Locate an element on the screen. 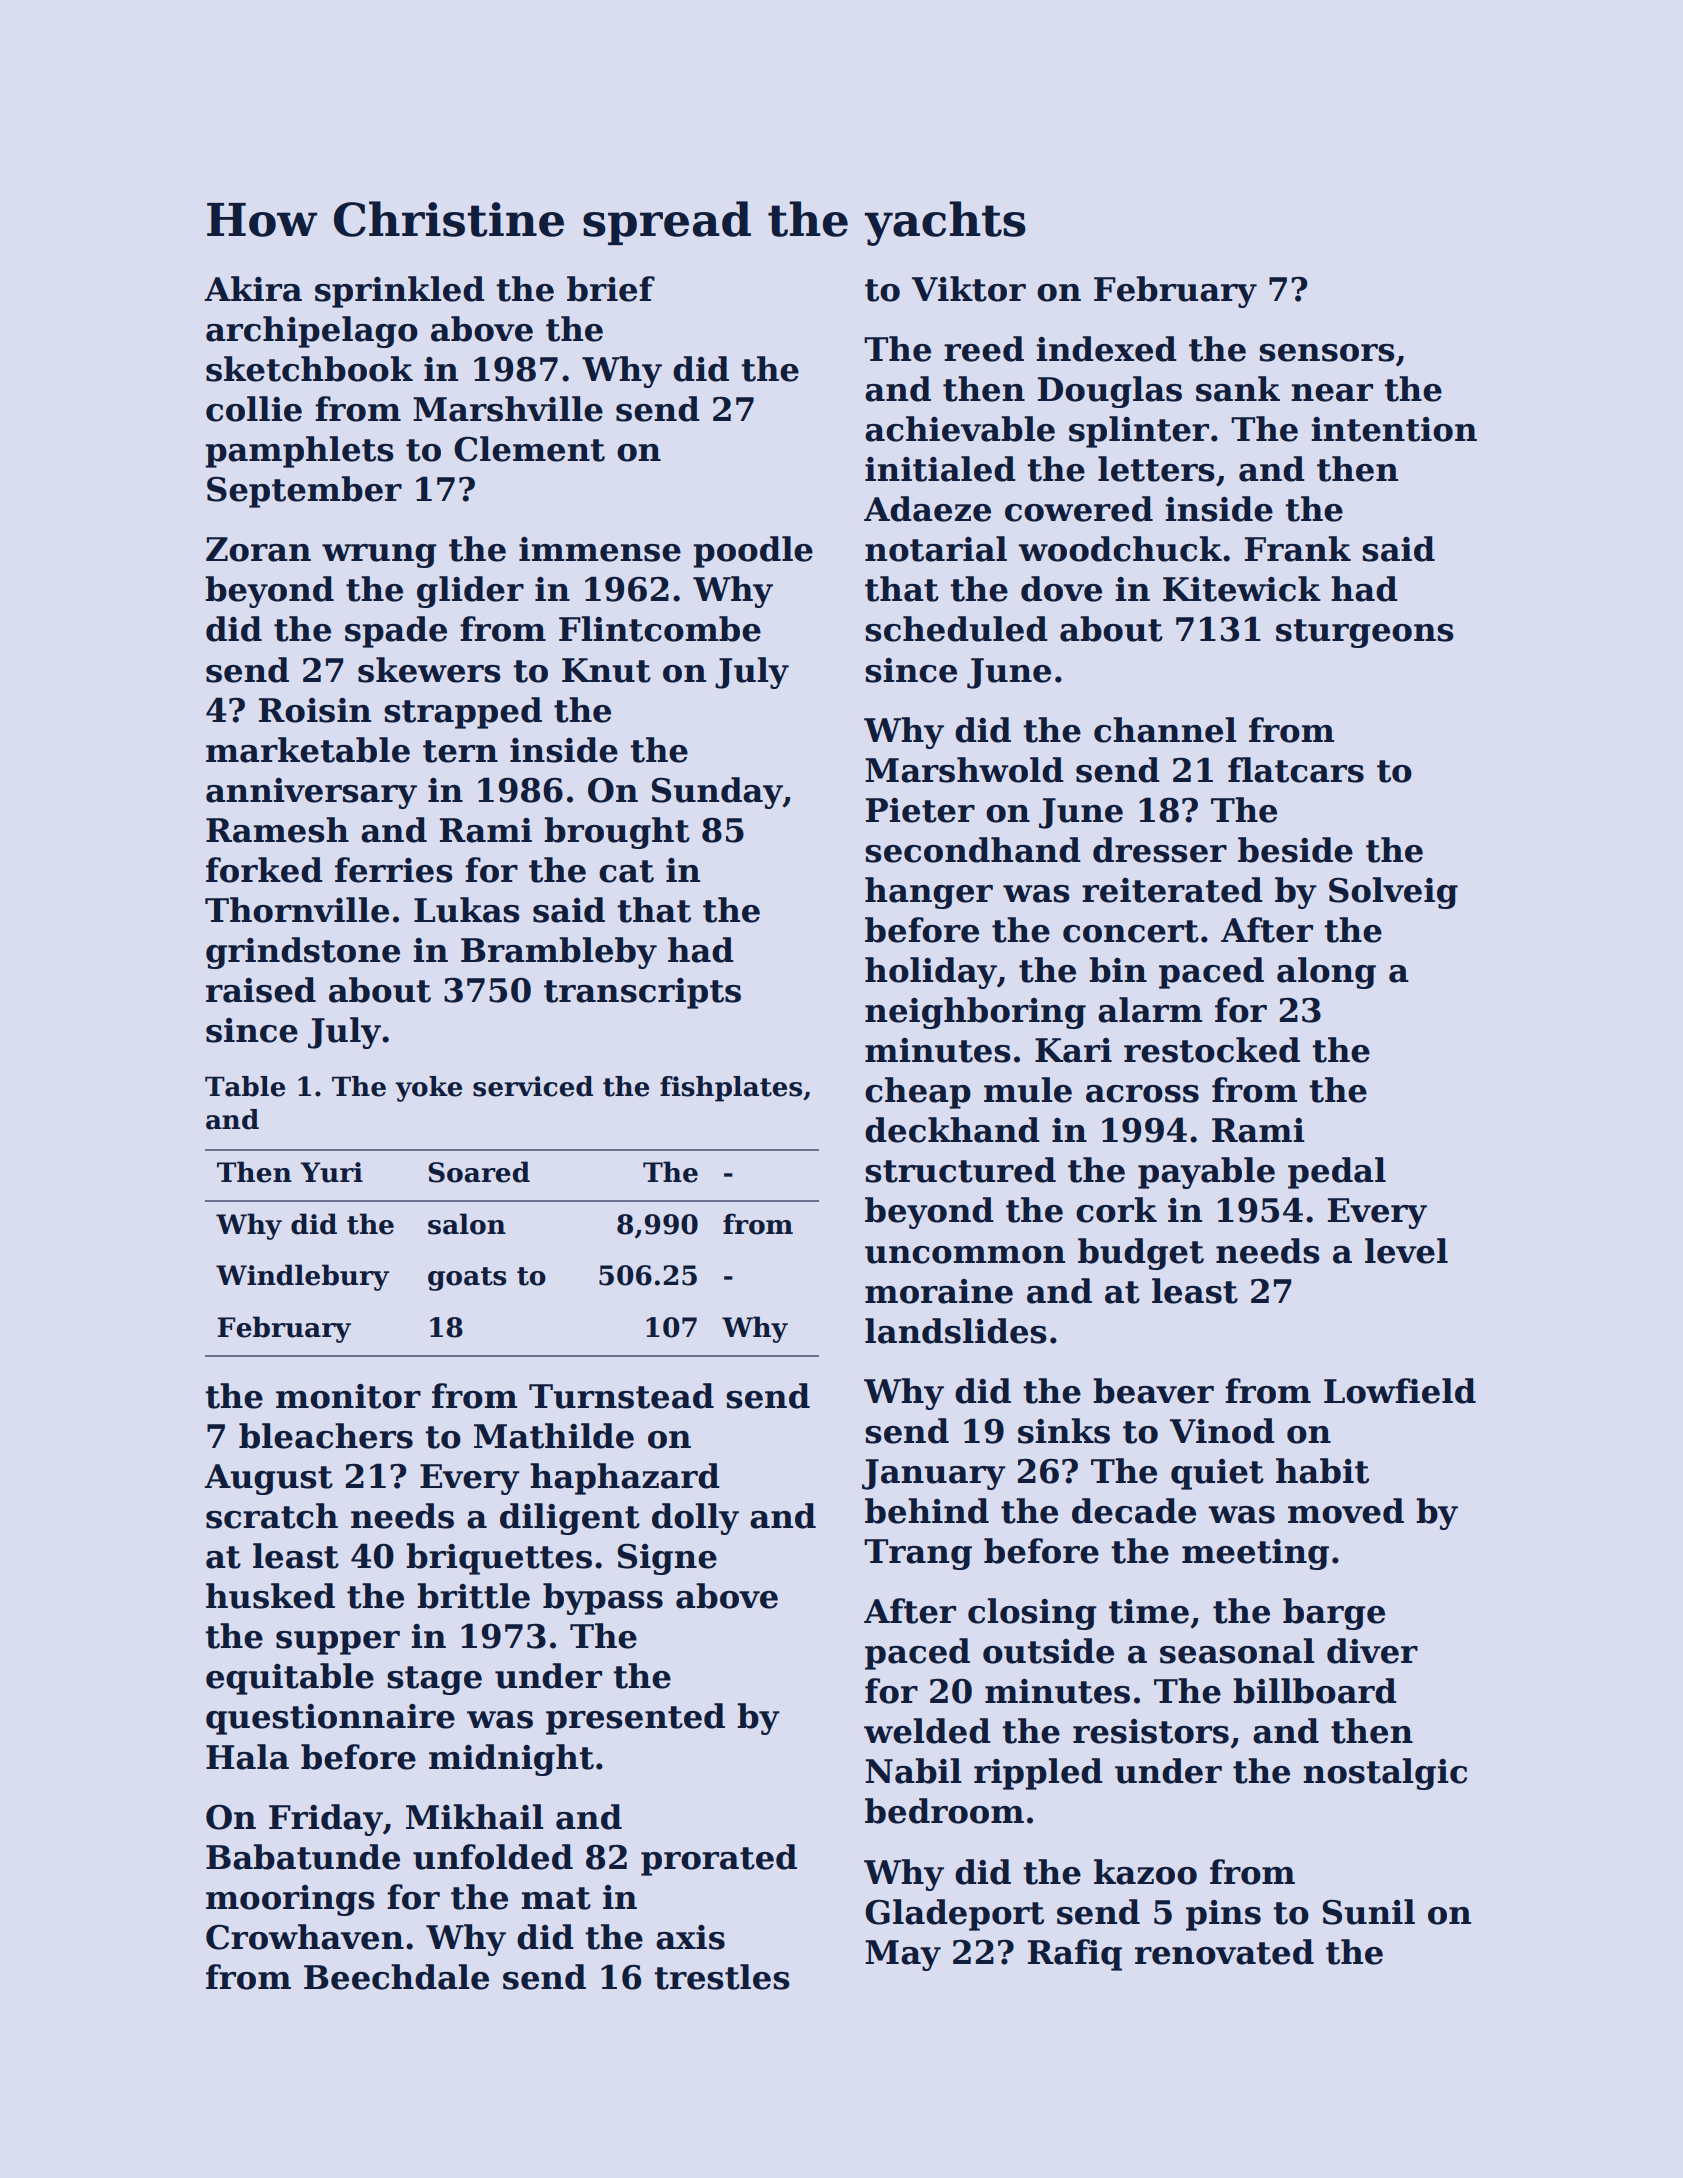  Viktor is located at coordinates (968, 289).
